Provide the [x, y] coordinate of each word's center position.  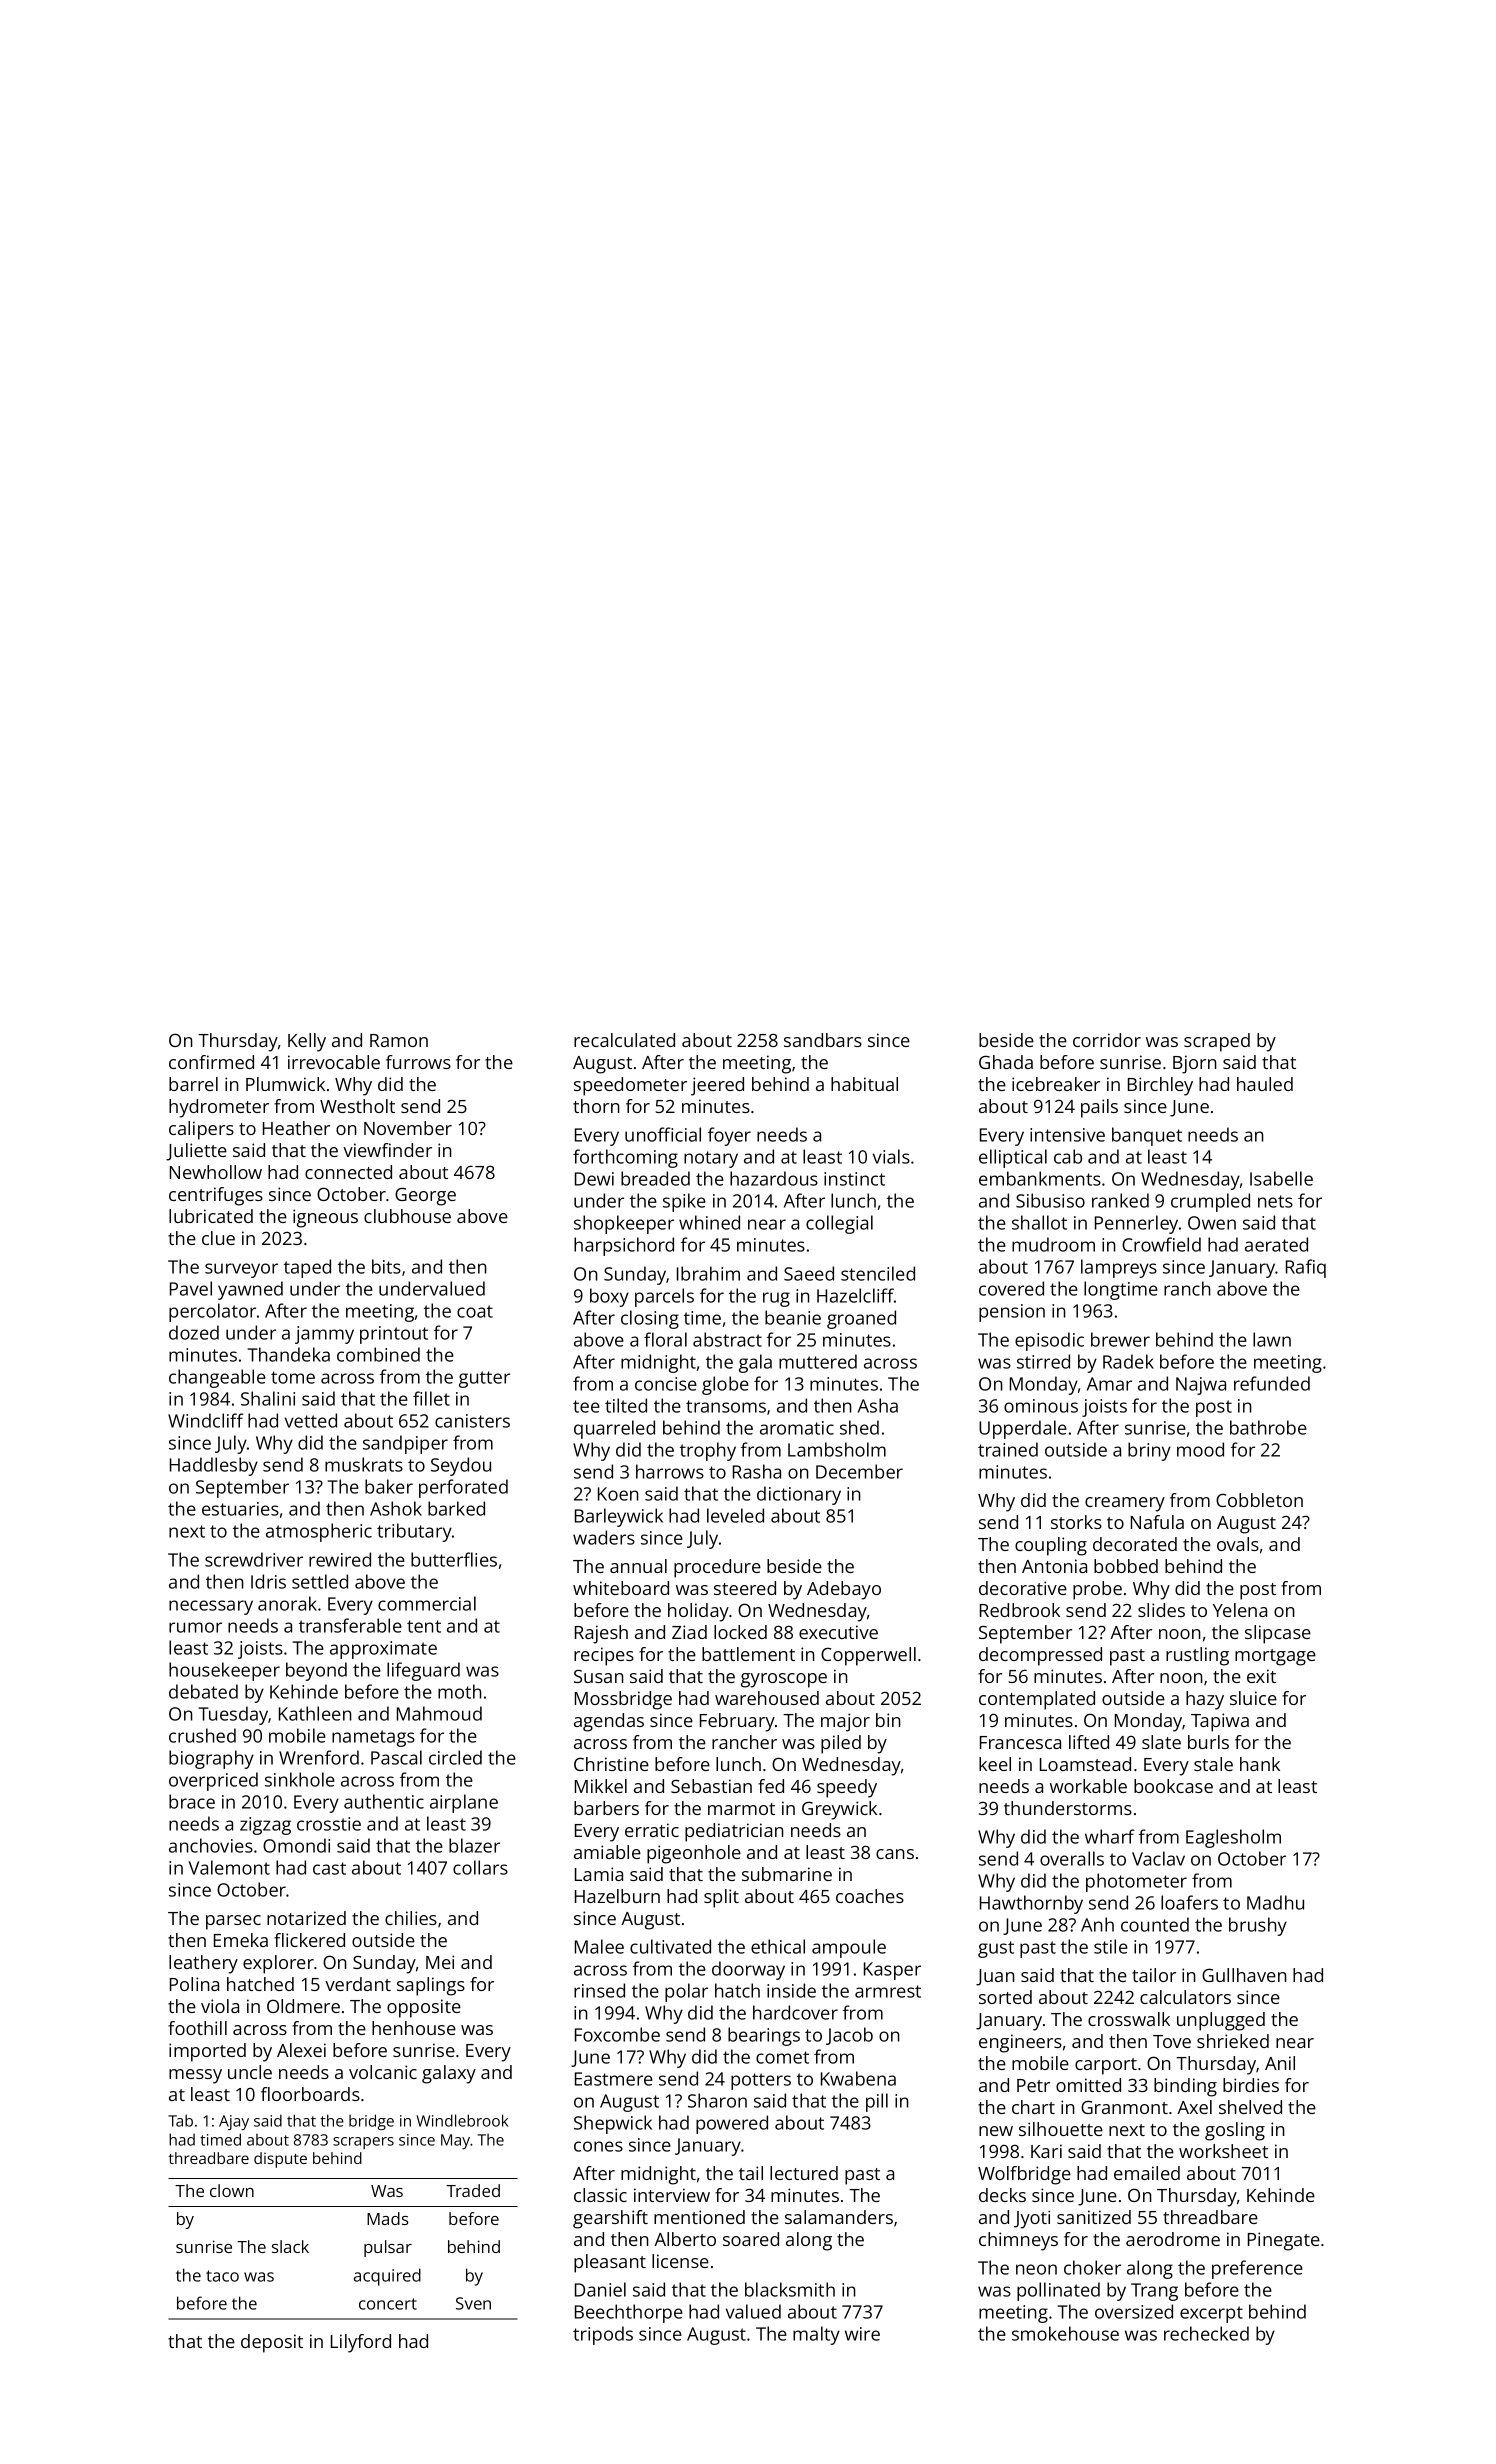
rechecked [1206, 2333]
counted [1155, 1924]
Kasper [892, 1971]
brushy [1258, 1926]
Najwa [1201, 1386]
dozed [194, 1332]
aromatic [797, 1428]
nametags [373, 1738]
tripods [603, 2335]
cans [895, 1854]
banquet [1147, 1136]
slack [290, 2246]
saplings [431, 1986]
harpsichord [624, 1246]
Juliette [196, 1152]
